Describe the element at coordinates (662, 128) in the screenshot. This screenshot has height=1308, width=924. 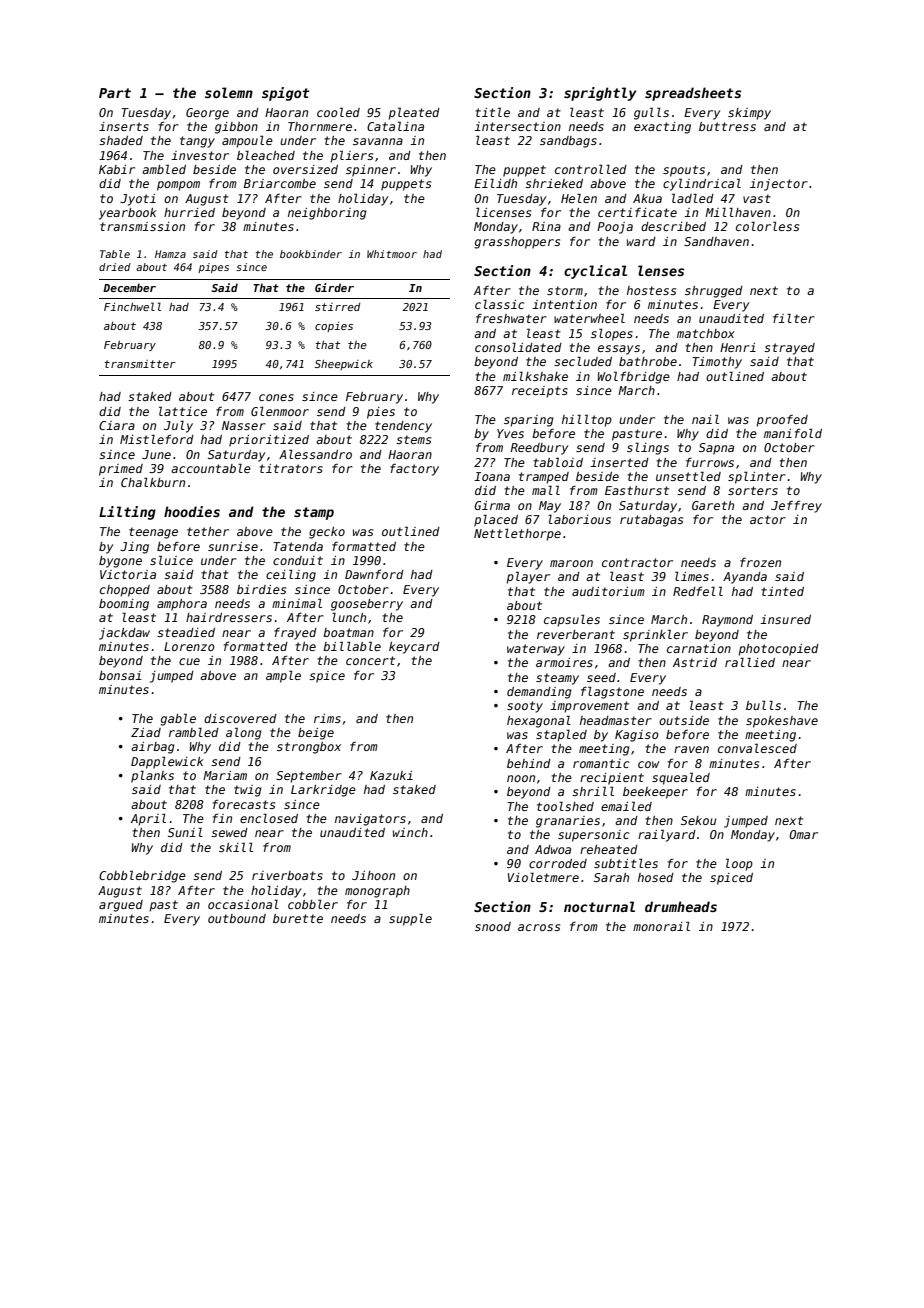
I see `exacting` at that location.
